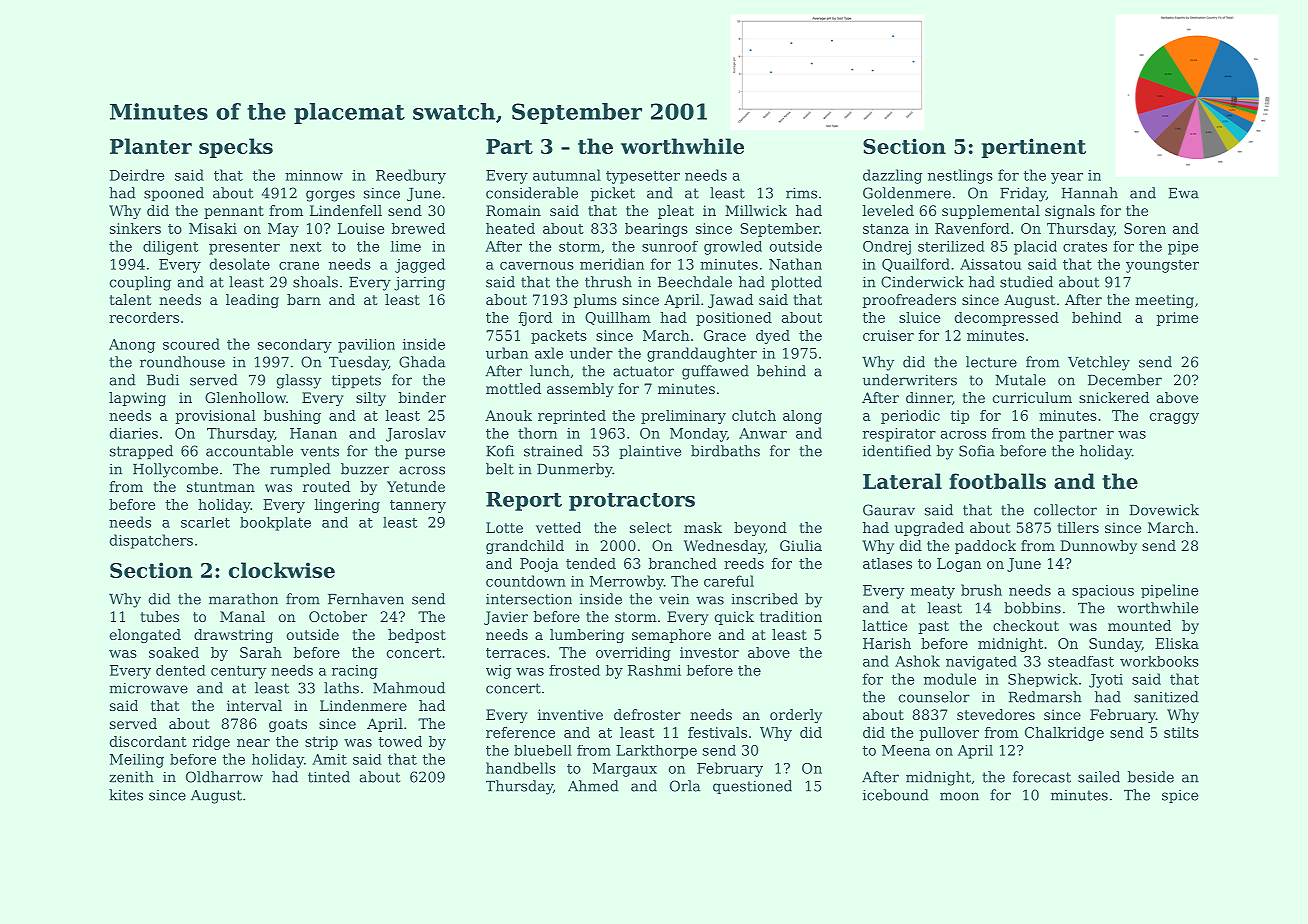 The height and width of the screenshot is (924, 1308). Describe the element at coordinates (300, 470) in the screenshot. I see `rumpled` at that location.
